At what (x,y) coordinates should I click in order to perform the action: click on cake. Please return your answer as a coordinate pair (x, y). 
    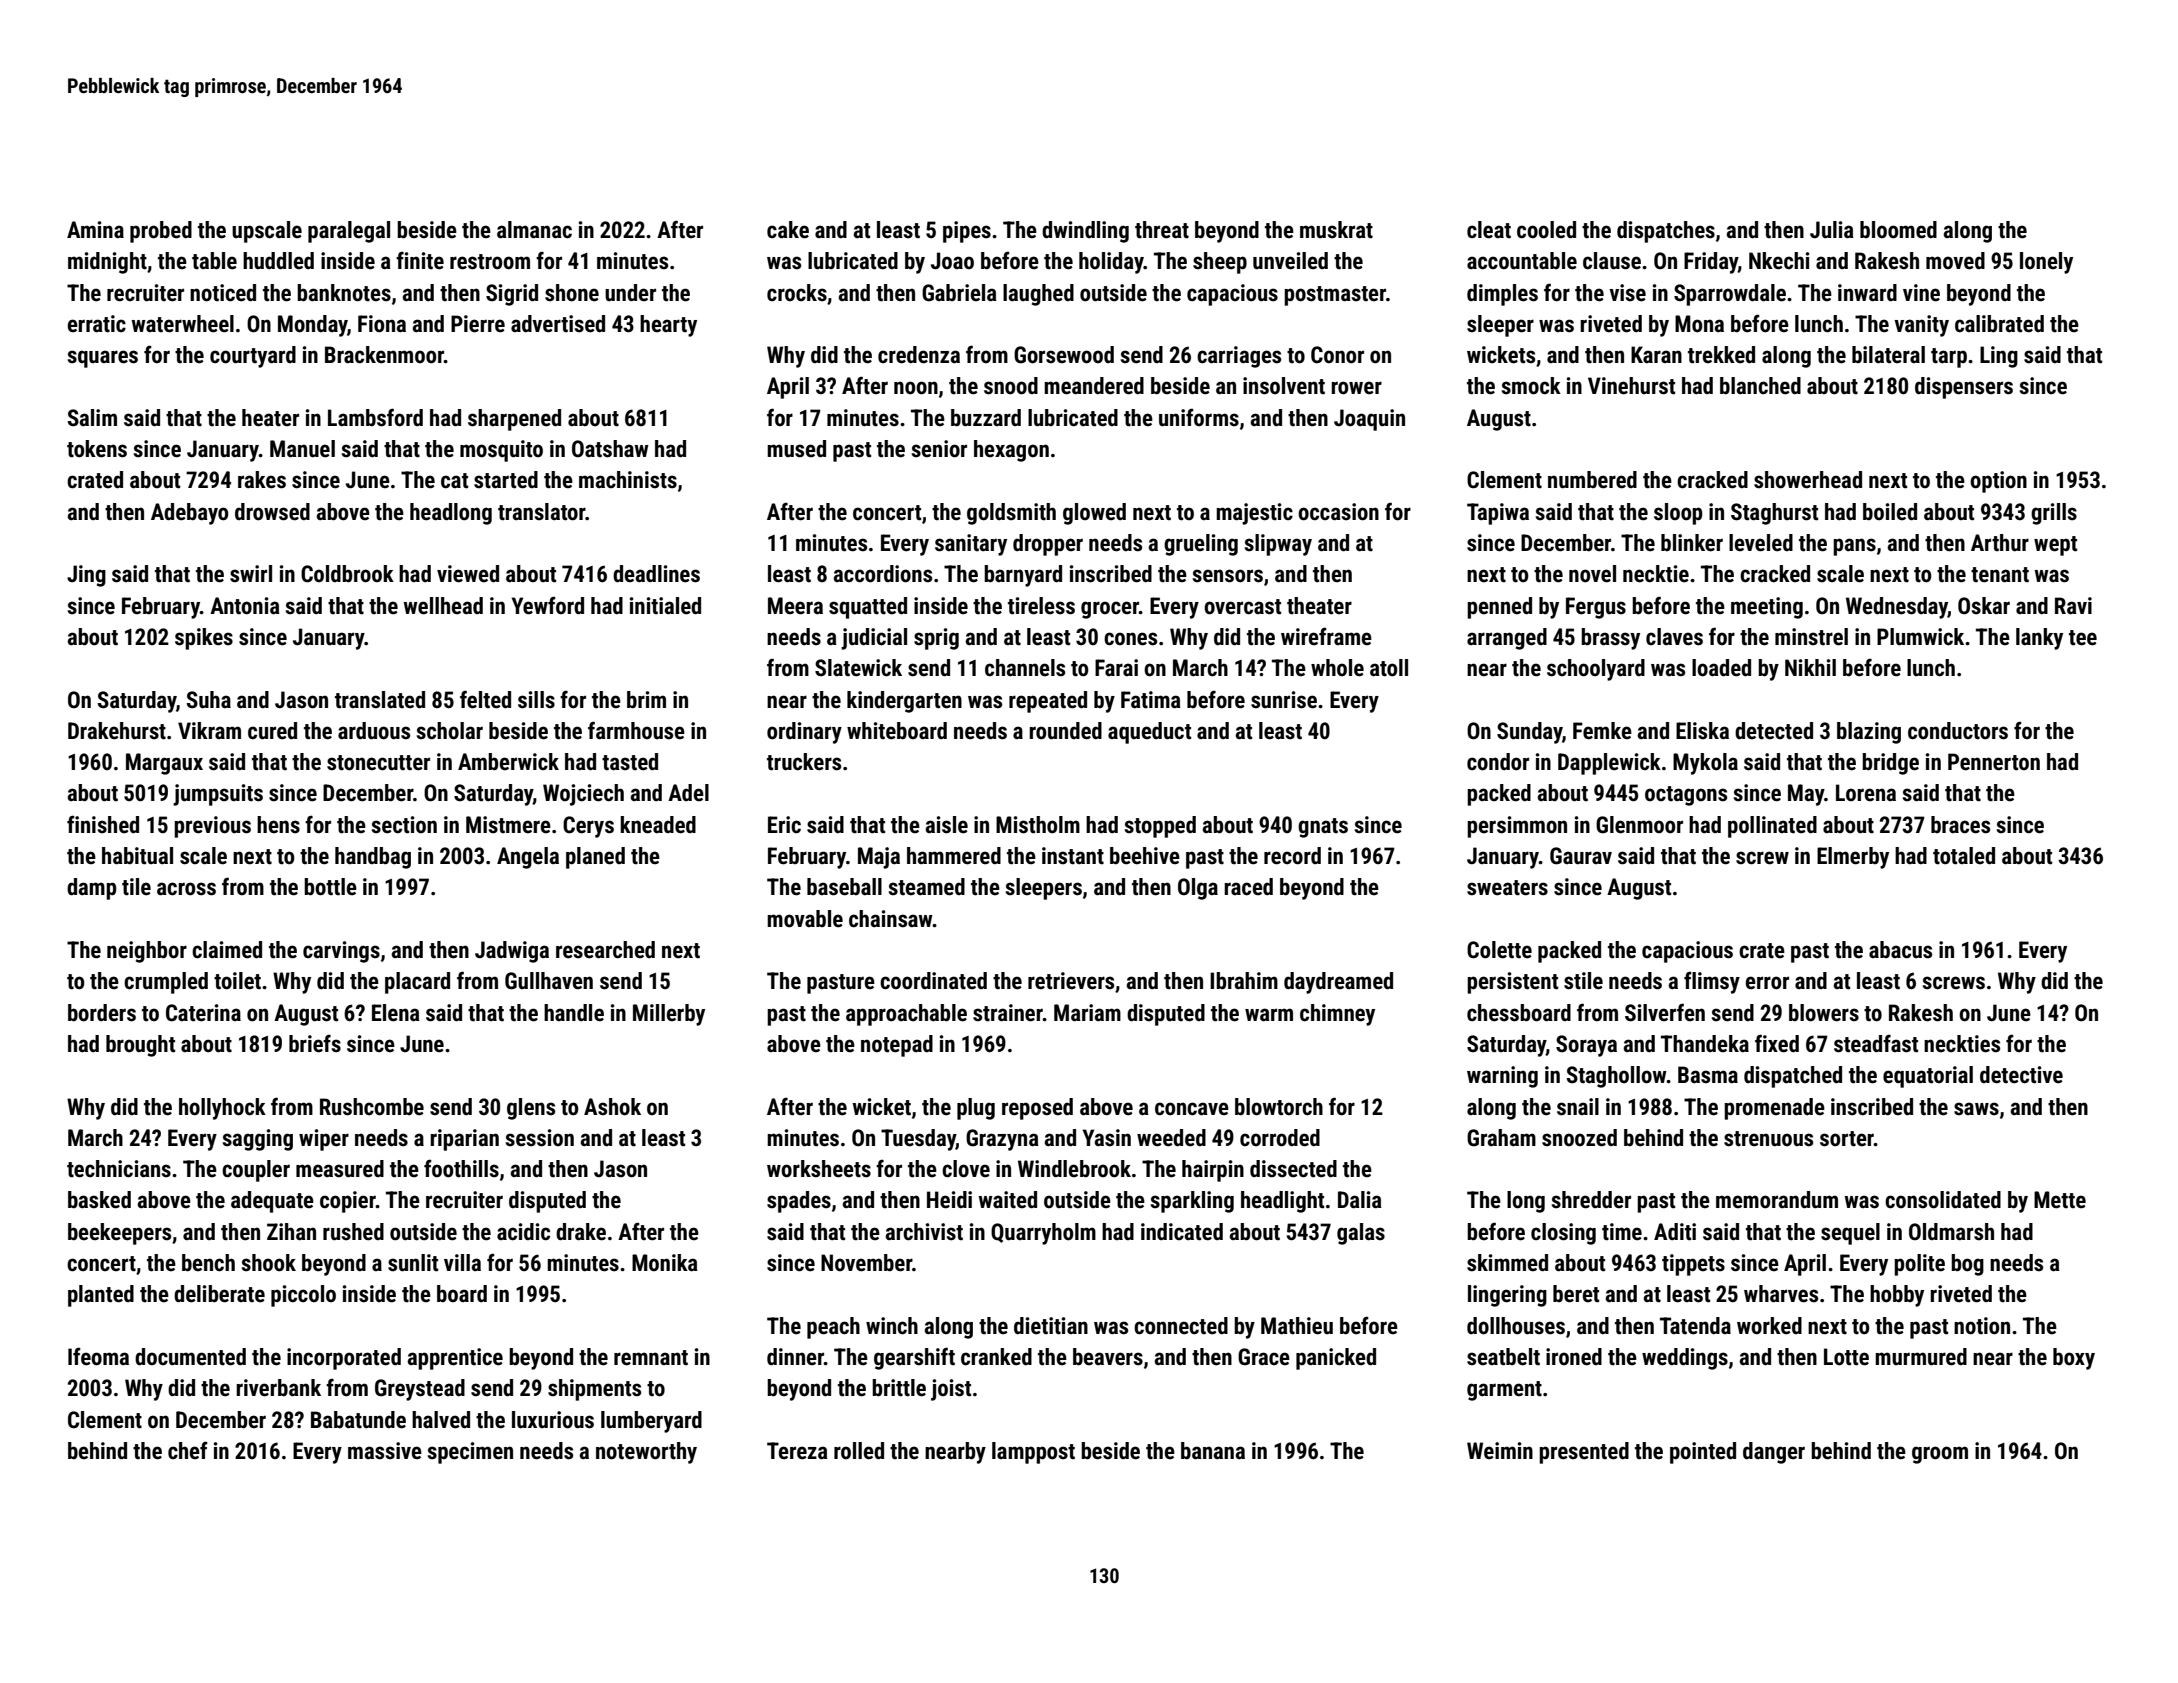
    Looking at the image, I should click on (788, 230).
